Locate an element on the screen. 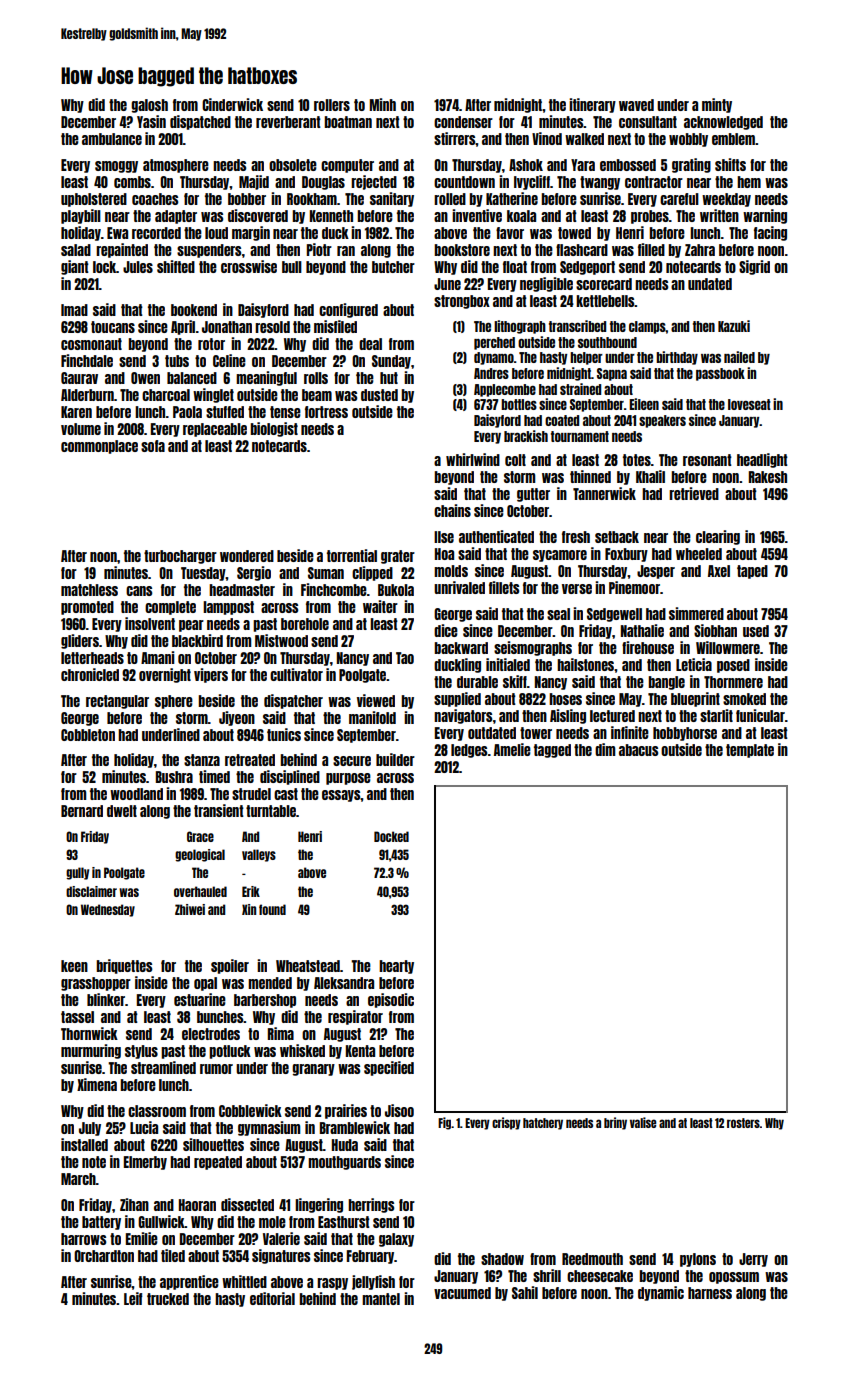  abacus is located at coordinates (638, 750).
